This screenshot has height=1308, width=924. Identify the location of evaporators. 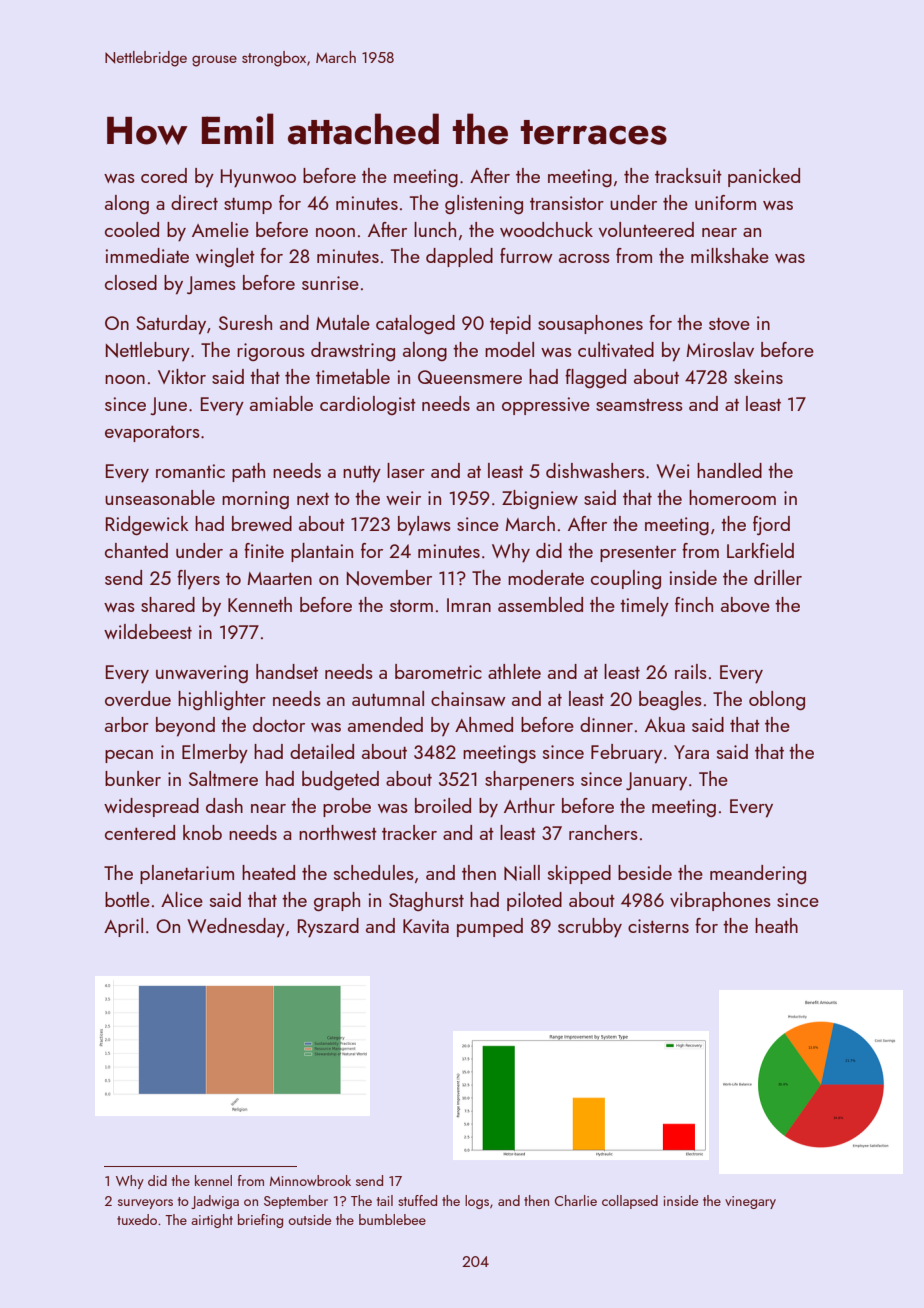
(152, 434).
